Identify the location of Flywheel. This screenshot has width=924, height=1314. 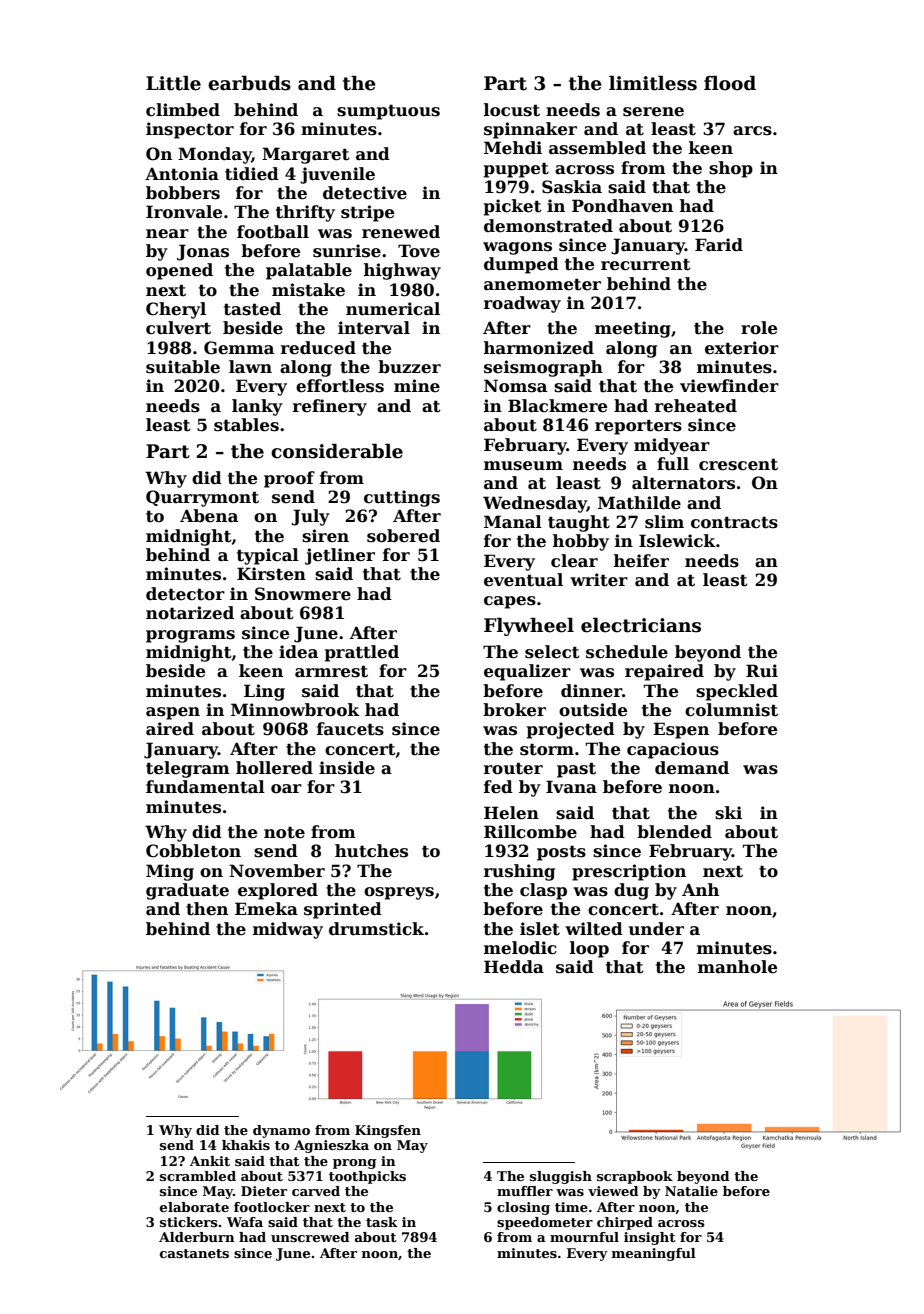
(529, 627).
